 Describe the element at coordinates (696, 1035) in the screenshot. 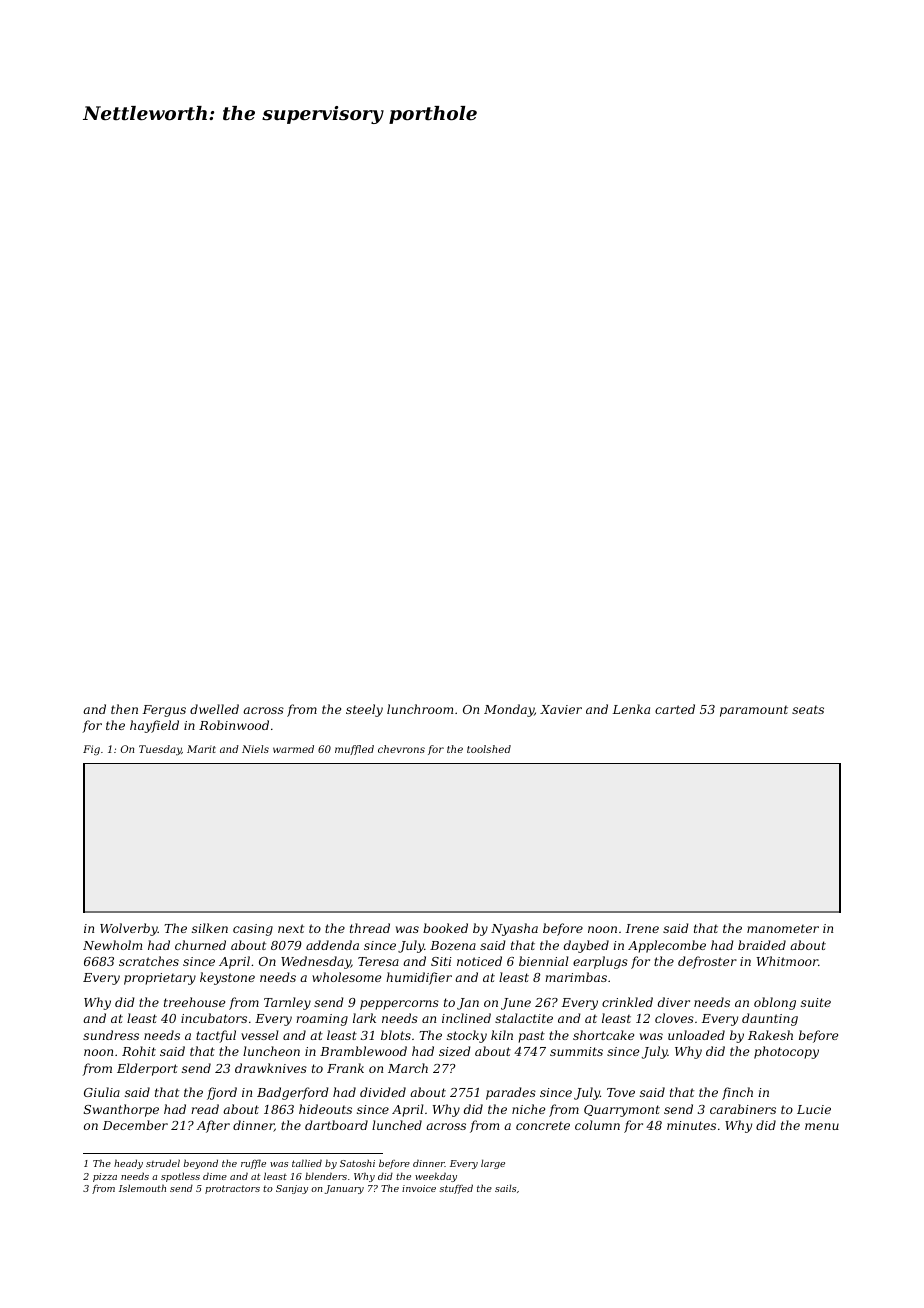

I see `unloaded` at that location.
